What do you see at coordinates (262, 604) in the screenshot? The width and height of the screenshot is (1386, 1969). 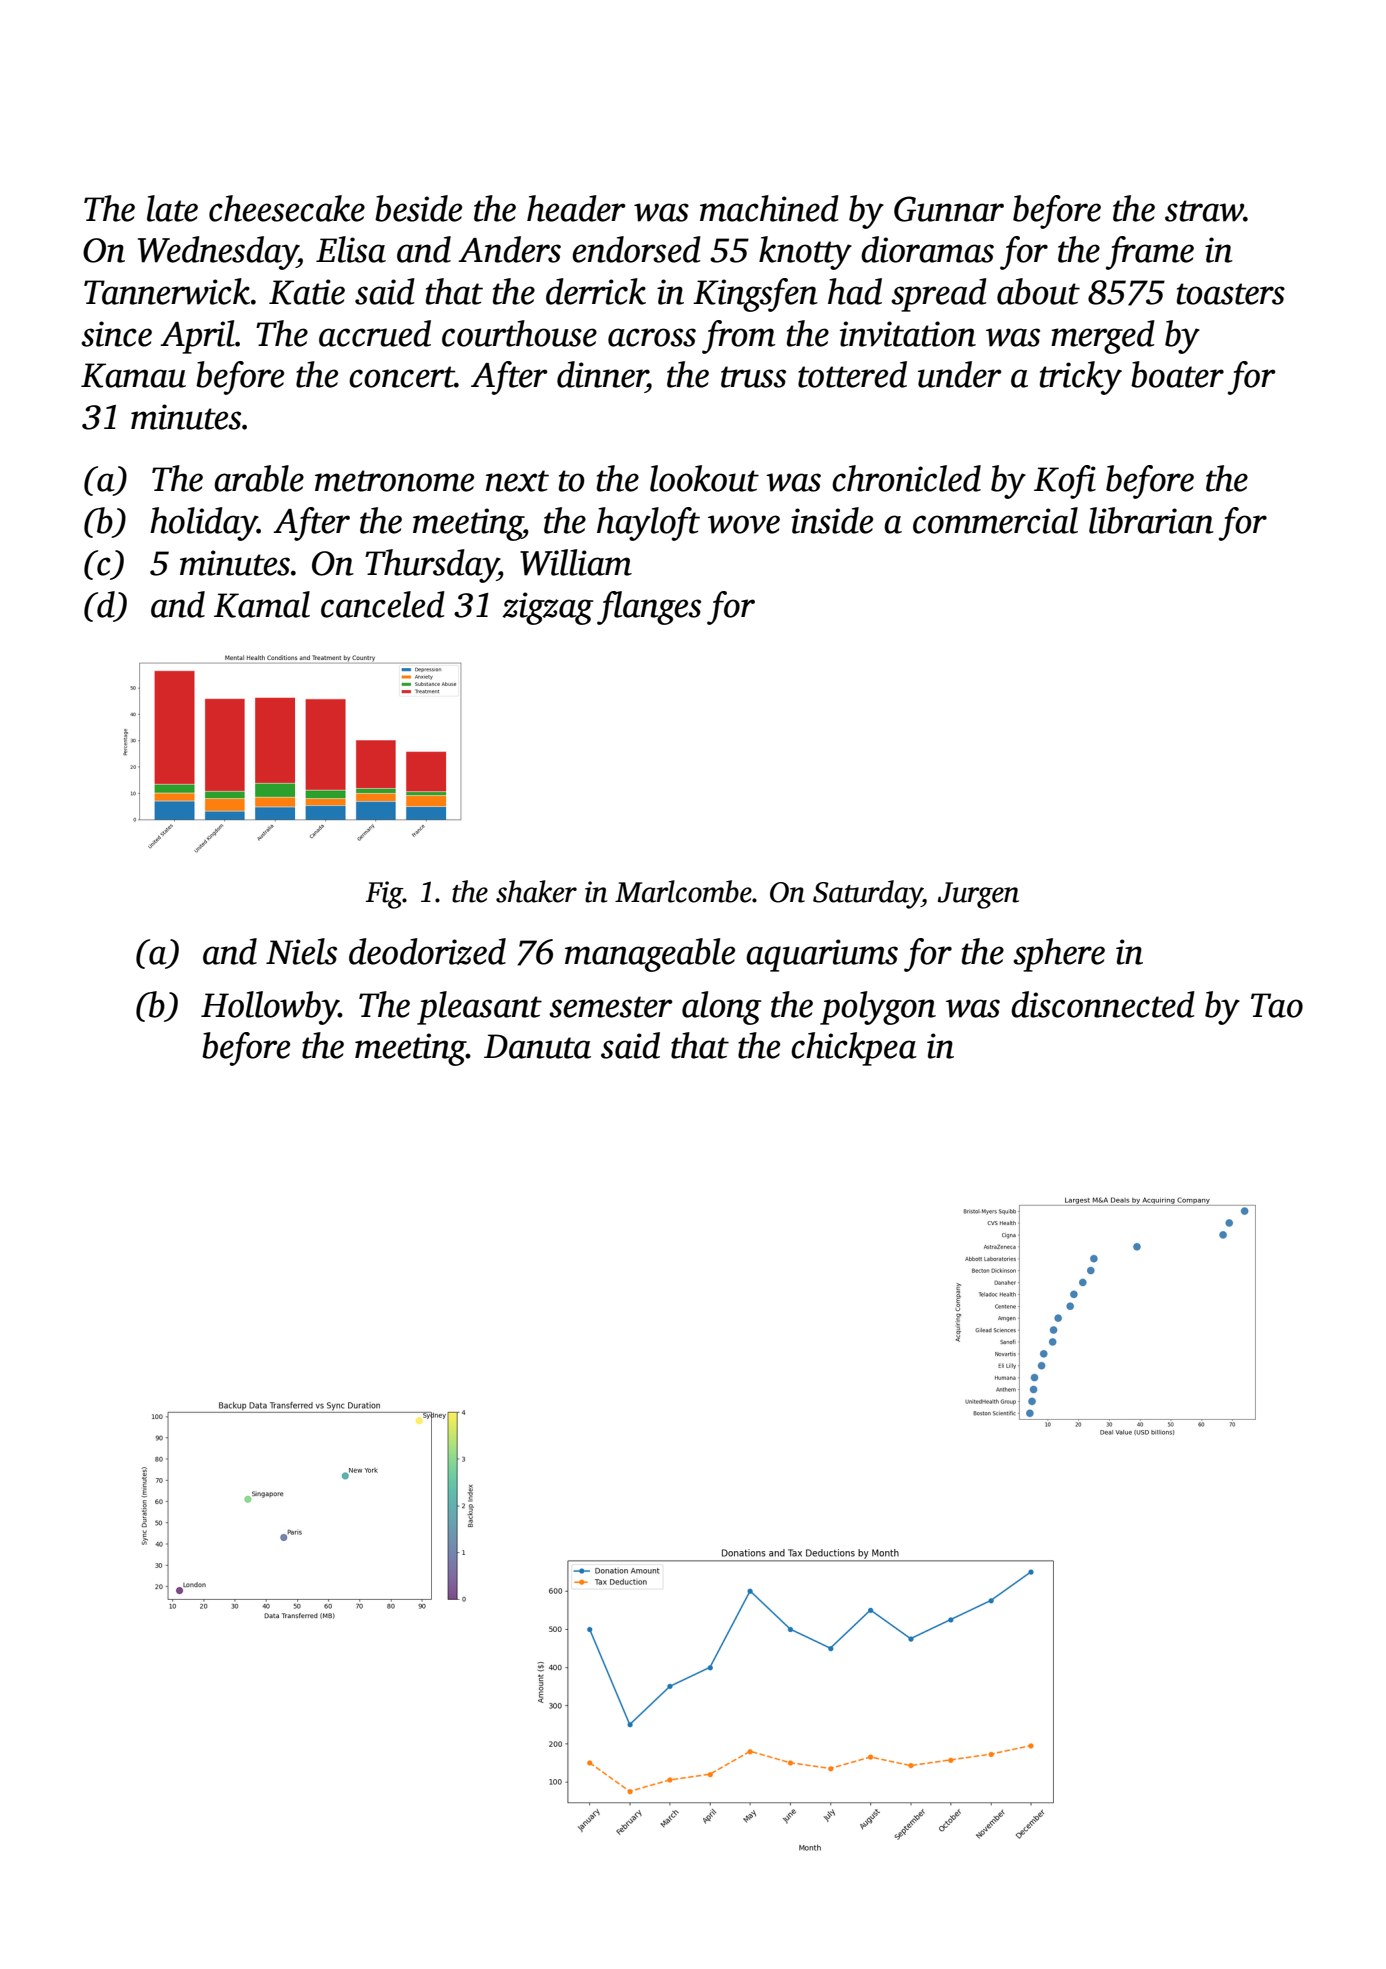 I see `Kamal` at bounding box center [262, 604].
